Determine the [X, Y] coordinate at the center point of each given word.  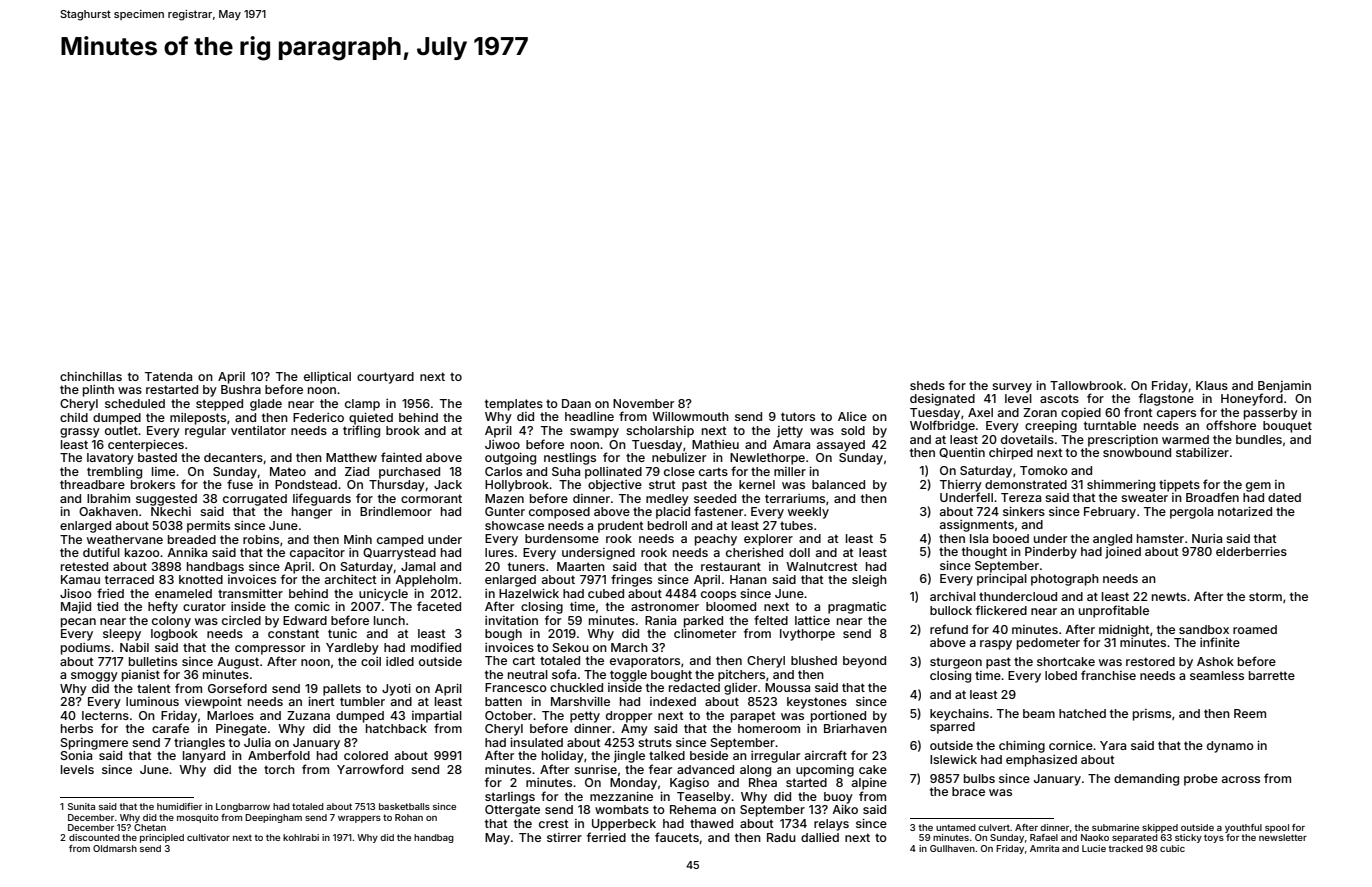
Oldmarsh [115, 848]
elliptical [327, 378]
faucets [677, 837]
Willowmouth [690, 416]
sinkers [1024, 511]
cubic [1172, 848]
